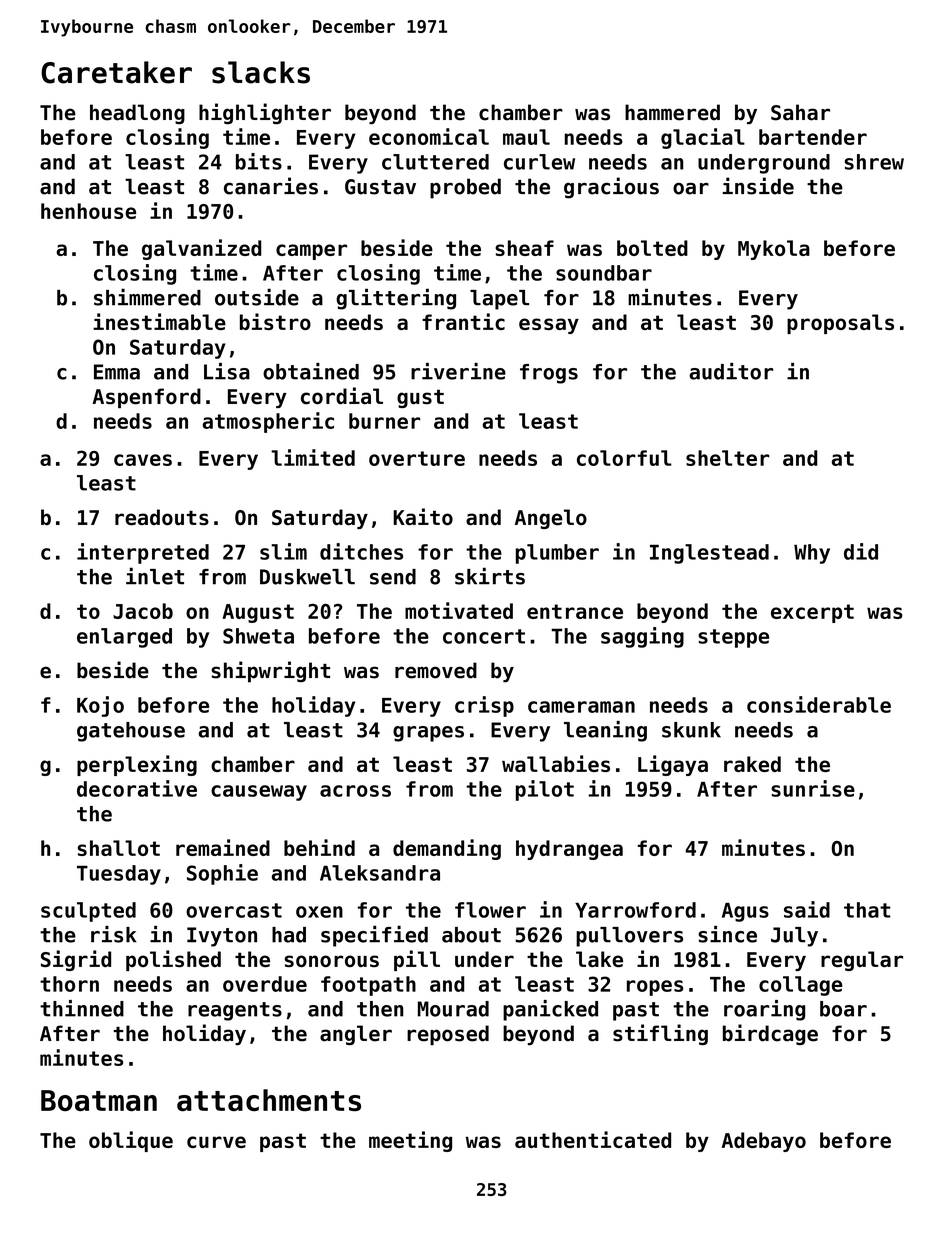  Describe the element at coordinates (840, 324) in the screenshot. I see `proposals` at that location.
